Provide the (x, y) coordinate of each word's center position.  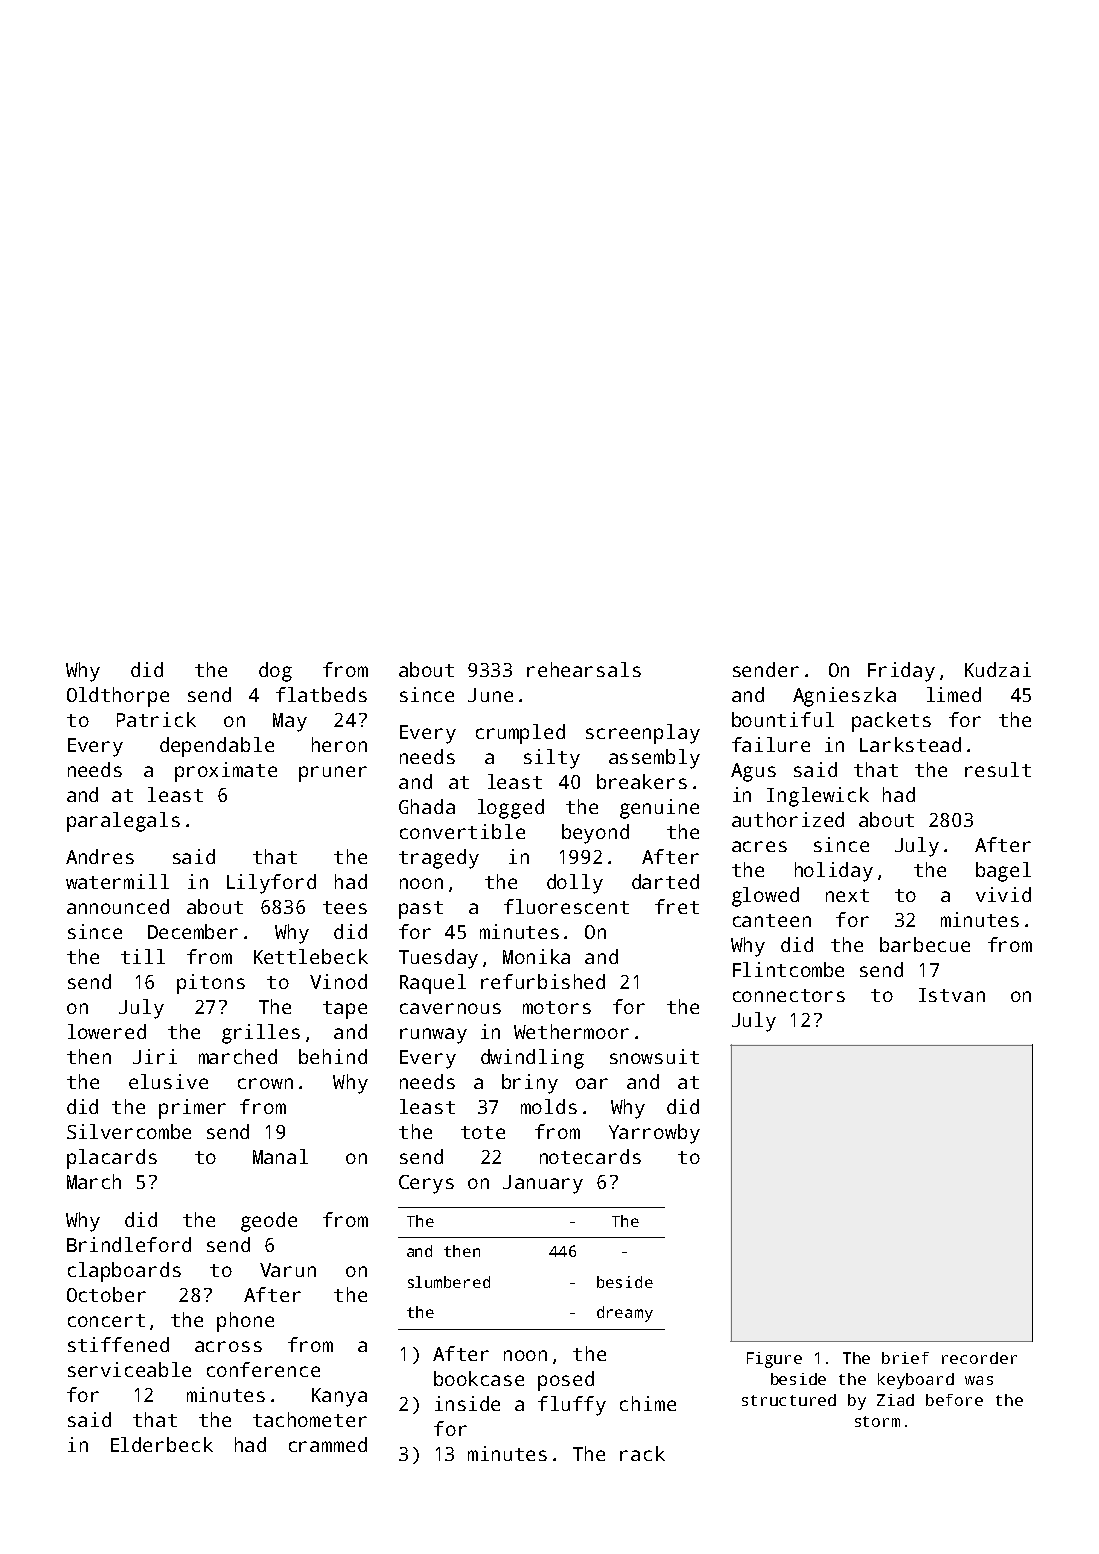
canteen (772, 920)
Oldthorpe (118, 697)
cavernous (450, 1008)
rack (642, 1453)
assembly (654, 759)
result (998, 769)
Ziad (895, 1400)
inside (467, 1403)
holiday (834, 872)
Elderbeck (162, 1444)
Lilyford (271, 884)
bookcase (479, 1378)
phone (245, 1322)
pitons (211, 984)
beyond (595, 834)
